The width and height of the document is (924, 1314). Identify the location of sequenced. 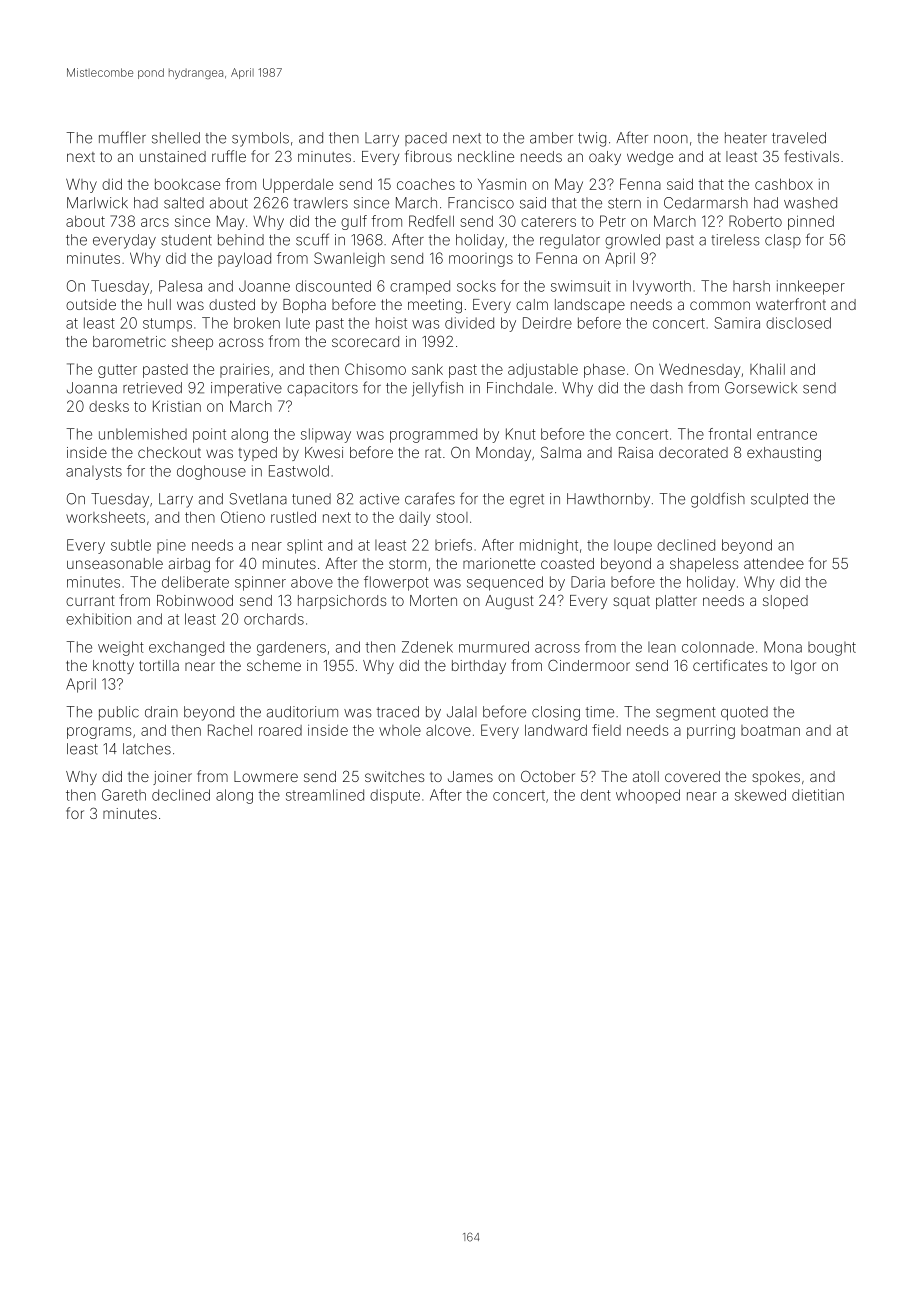
(505, 583).
